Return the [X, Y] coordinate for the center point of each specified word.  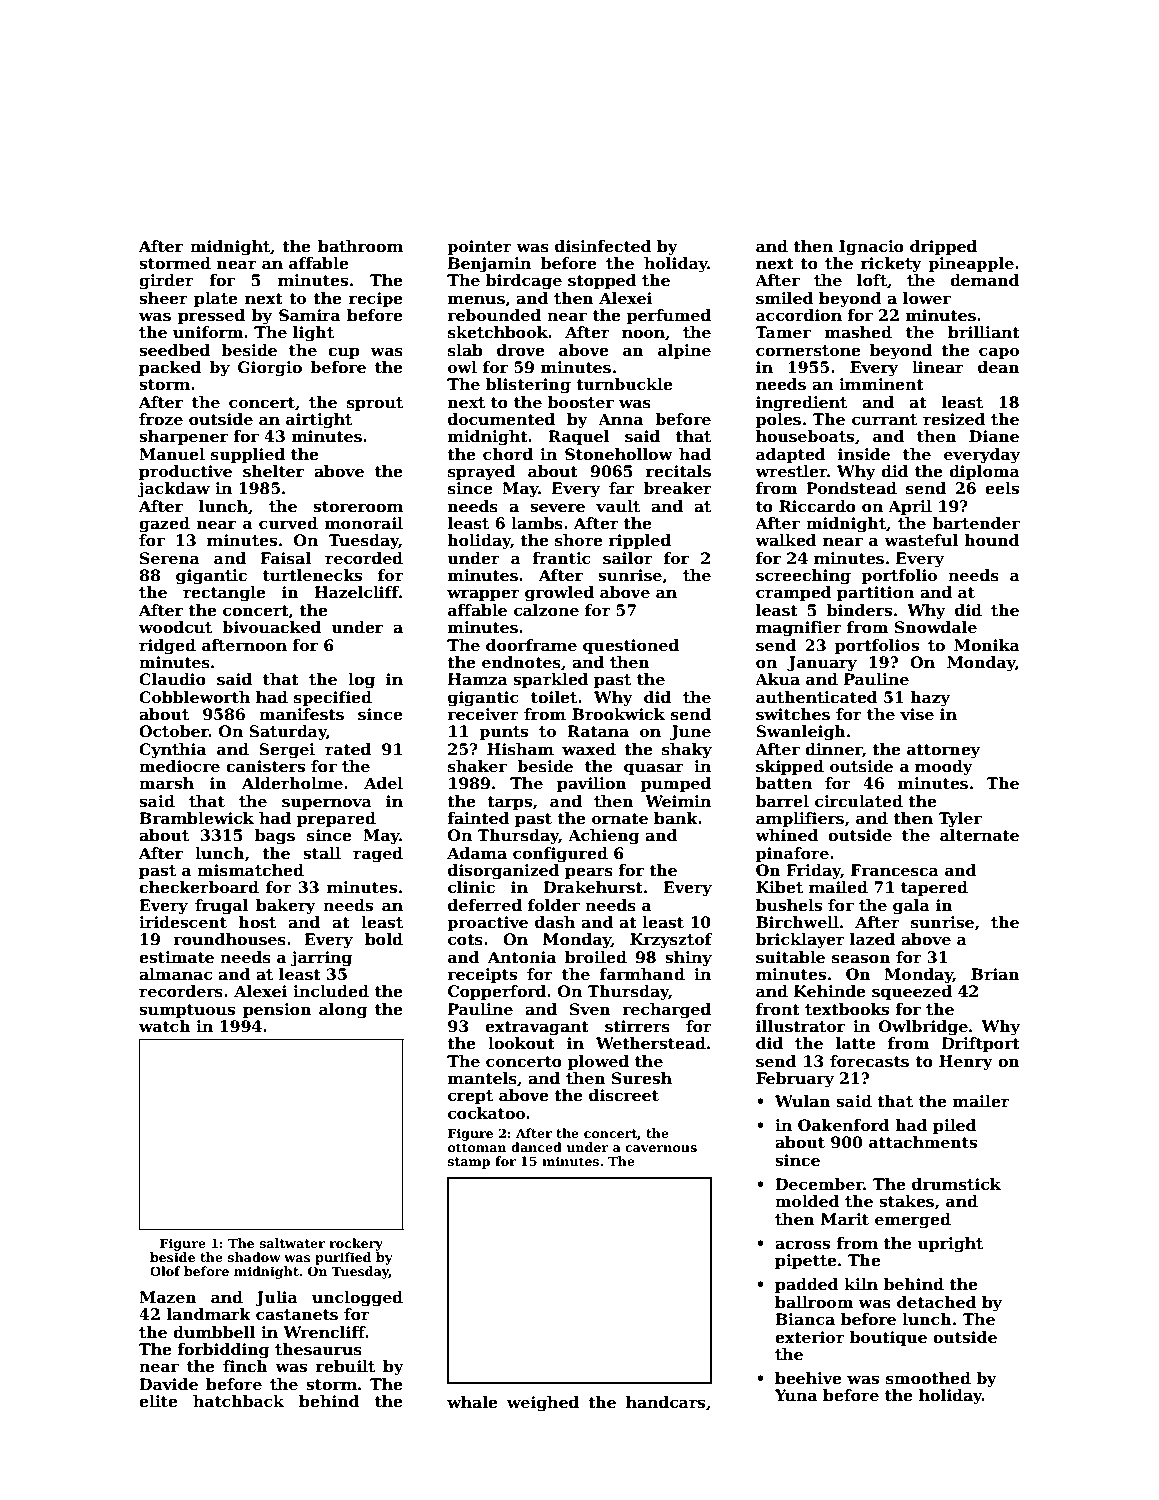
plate [215, 299]
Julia [277, 1298]
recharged [666, 1011]
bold [384, 939]
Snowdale [936, 627]
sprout [375, 404]
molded [807, 1201]
